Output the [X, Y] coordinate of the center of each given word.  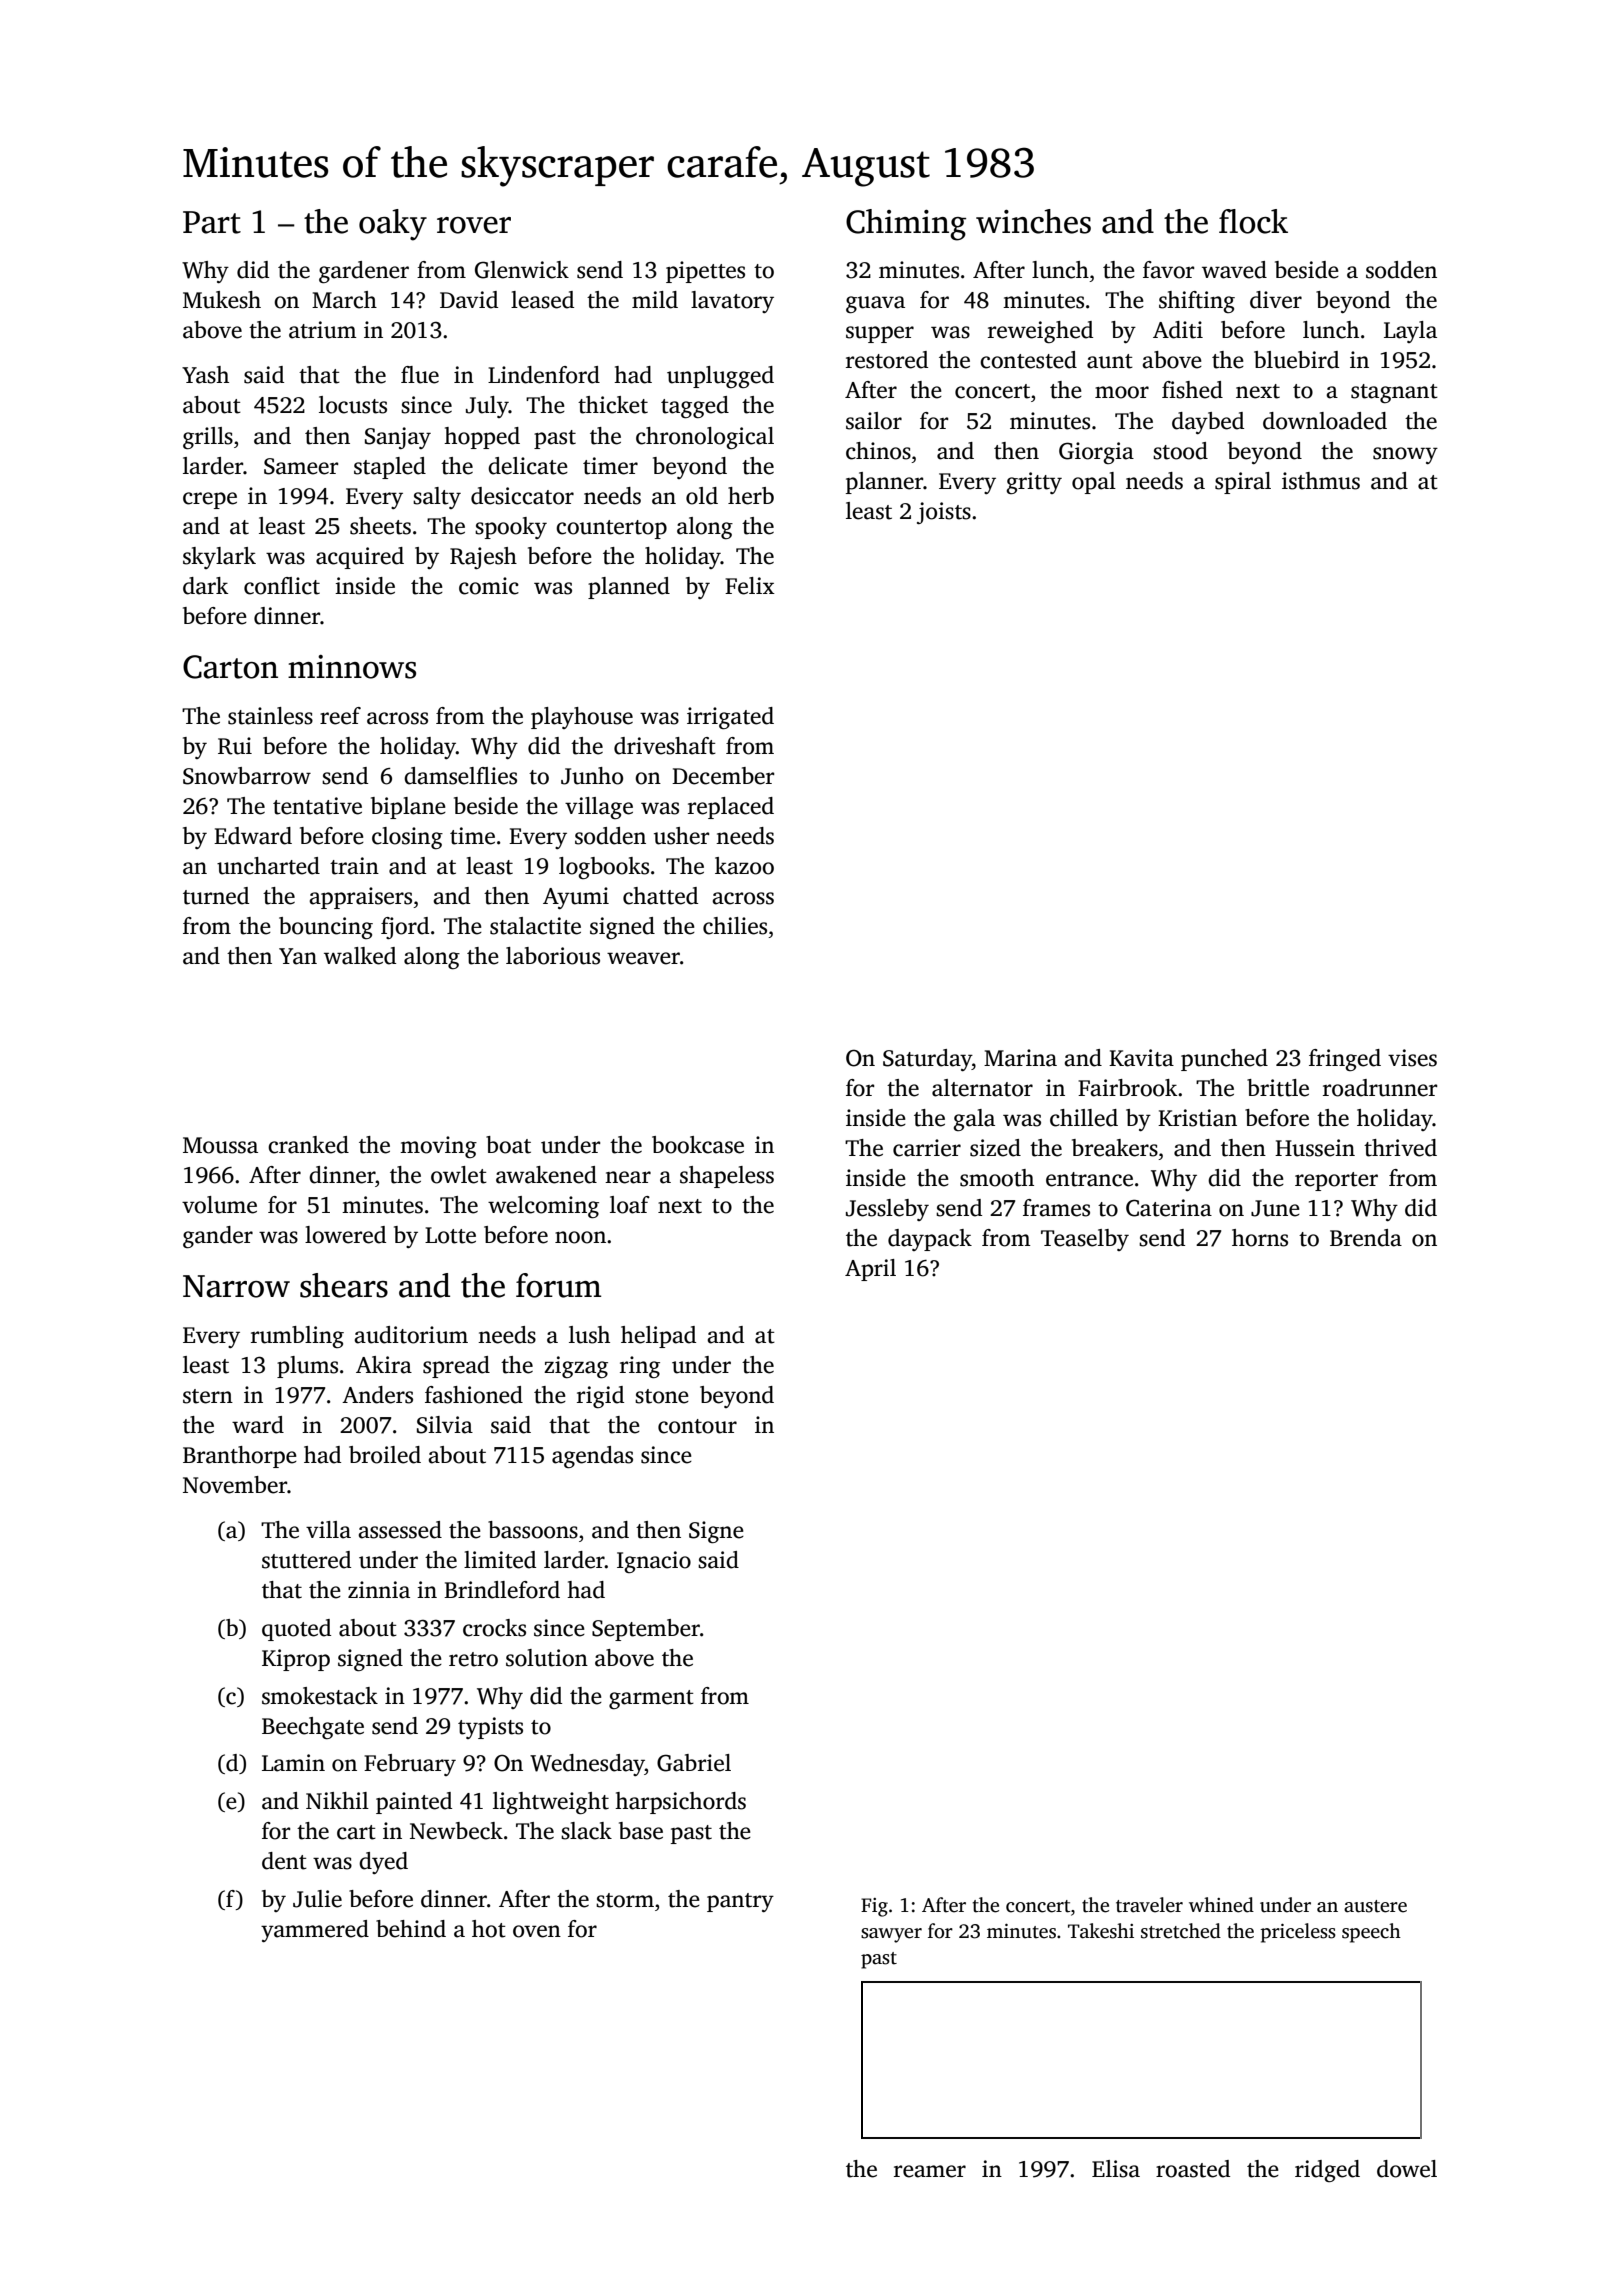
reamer [930, 2171]
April [870, 1270]
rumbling [297, 1337]
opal [1094, 483]
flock [1253, 221]
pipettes [705, 272]
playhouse [582, 718]
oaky [393, 225]
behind [411, 1929]
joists [944, 513]
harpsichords [680, 1803]
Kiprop [296, 1660]
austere [1375, 1906]
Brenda [1366, 1238]
